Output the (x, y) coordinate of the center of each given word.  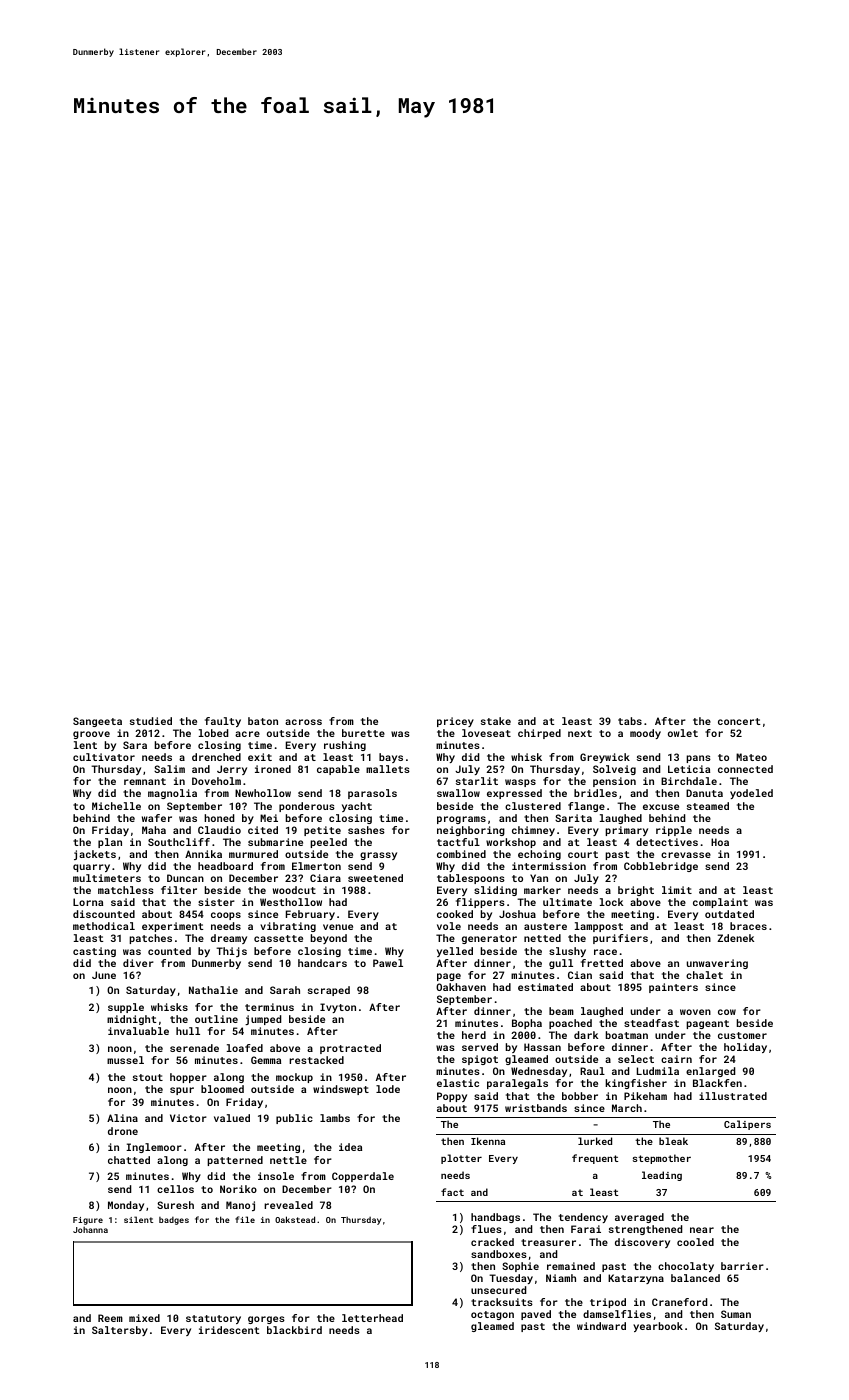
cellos (175, 1189)
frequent (595, 1159)
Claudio (219, 830)
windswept (341, 1090)
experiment (173, 927)
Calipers (747, 1125)
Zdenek (735, 938)
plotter (461, 1159)
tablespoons (471, 879)
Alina (122, 1118)
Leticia (689, 769)
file (245, 1219)
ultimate (567, 902)
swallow (458, 793)
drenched (216, 757)
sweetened (375, 878)
